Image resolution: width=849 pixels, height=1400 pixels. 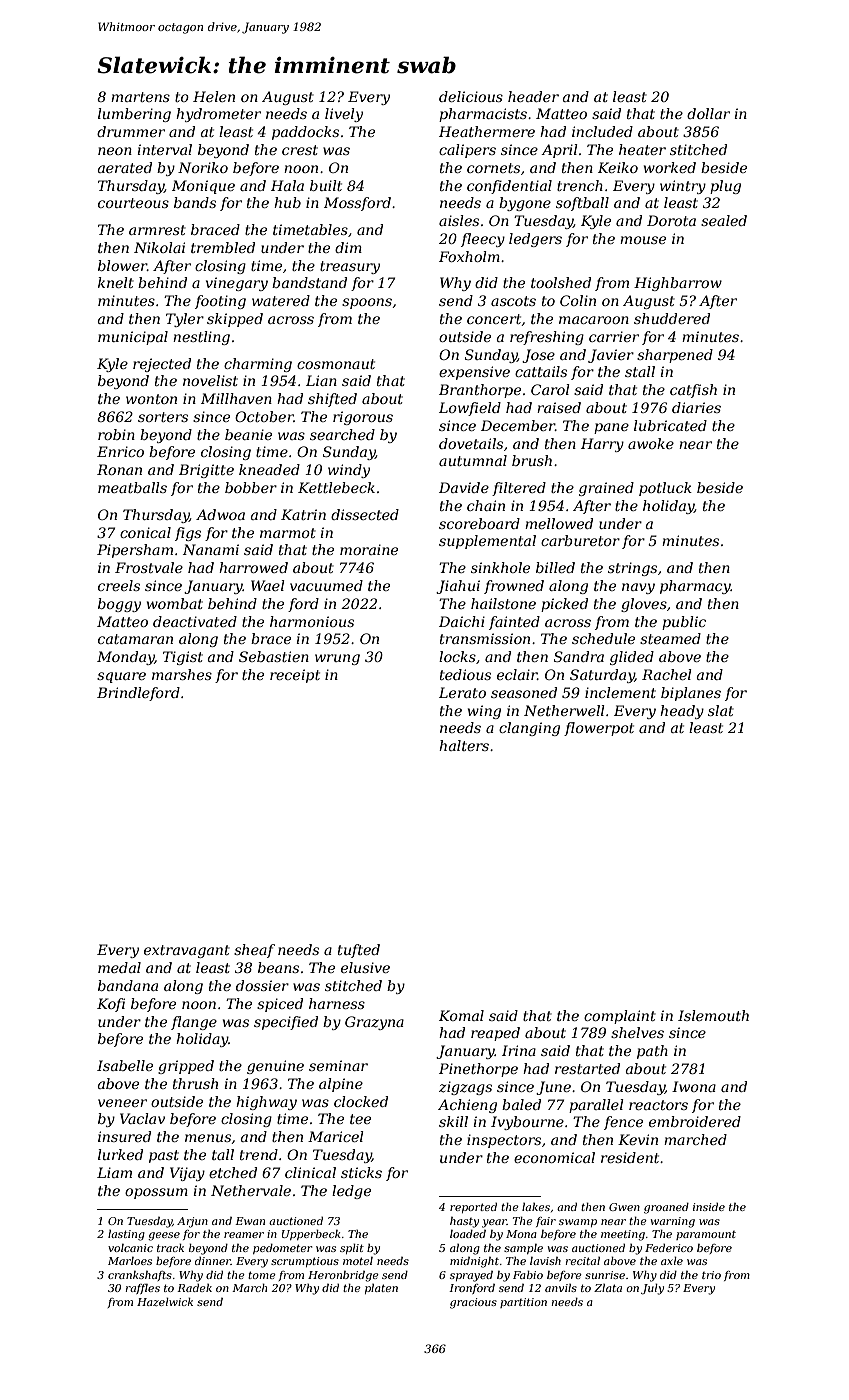 What do you see at coordinates (201, 338) in the screenshot?
I see `nestling` at bounding box center [201, 338].
